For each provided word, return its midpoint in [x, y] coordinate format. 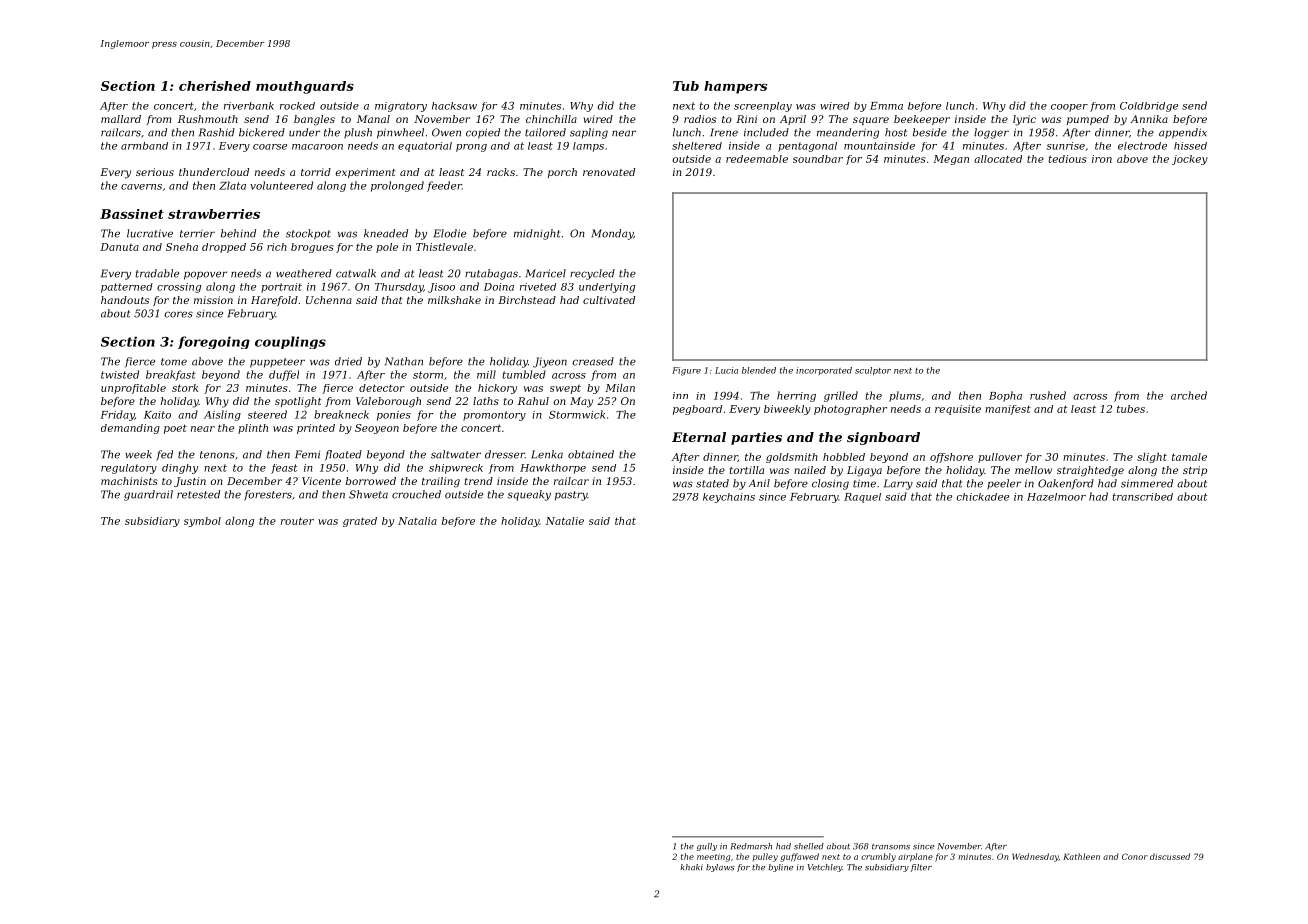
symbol [202, 522]
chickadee [982, 497]
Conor [1135, 856]
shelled [809, 846]
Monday [612, 234]
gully [707, 847]
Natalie [565, 521]
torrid [316, 172]
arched [1189, 395]
